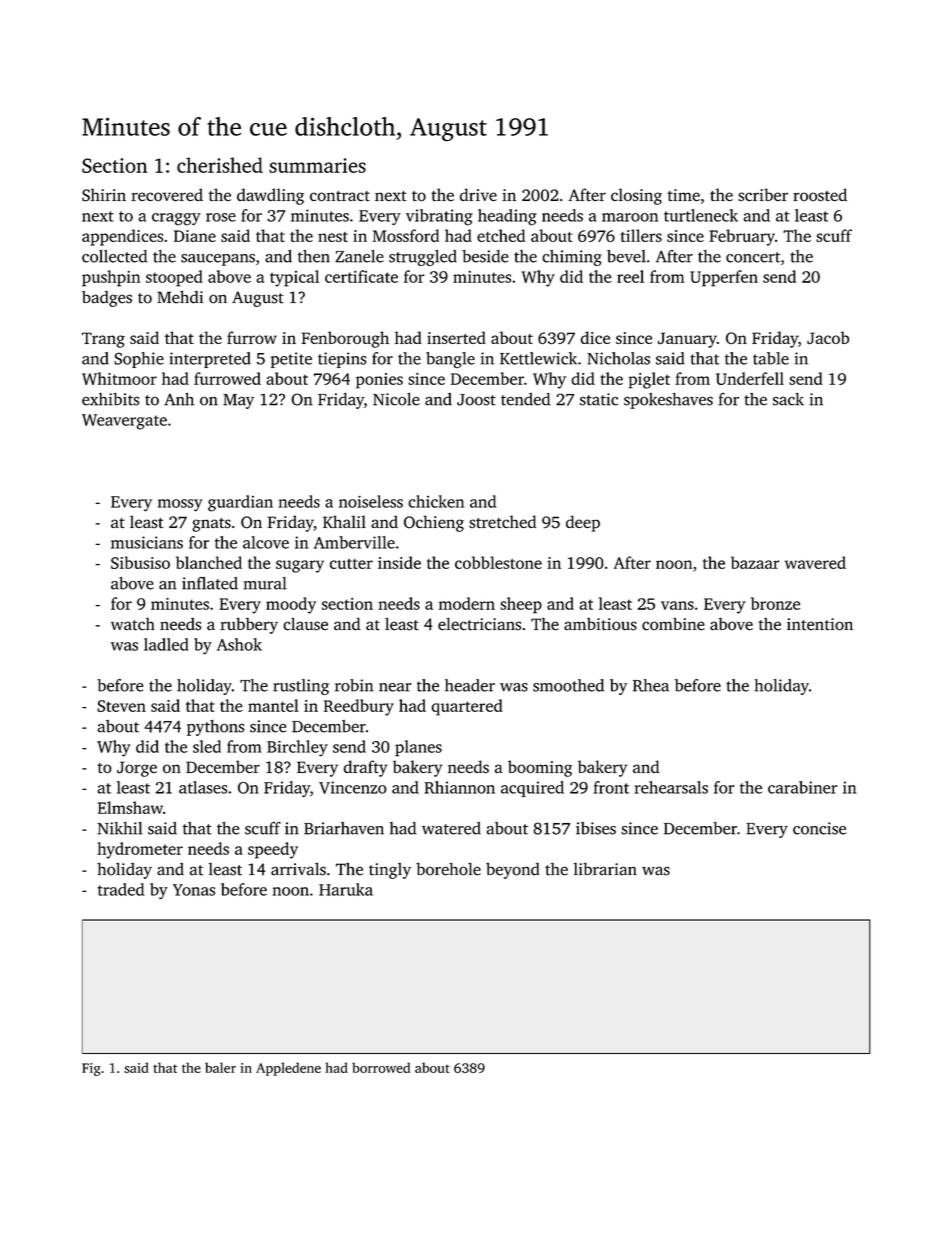 This screenshot has height=1233, width=952. What do you see at coordinates (211, 525) in the screenshot?
I see `gnats` at bounding box center [211, 525].
